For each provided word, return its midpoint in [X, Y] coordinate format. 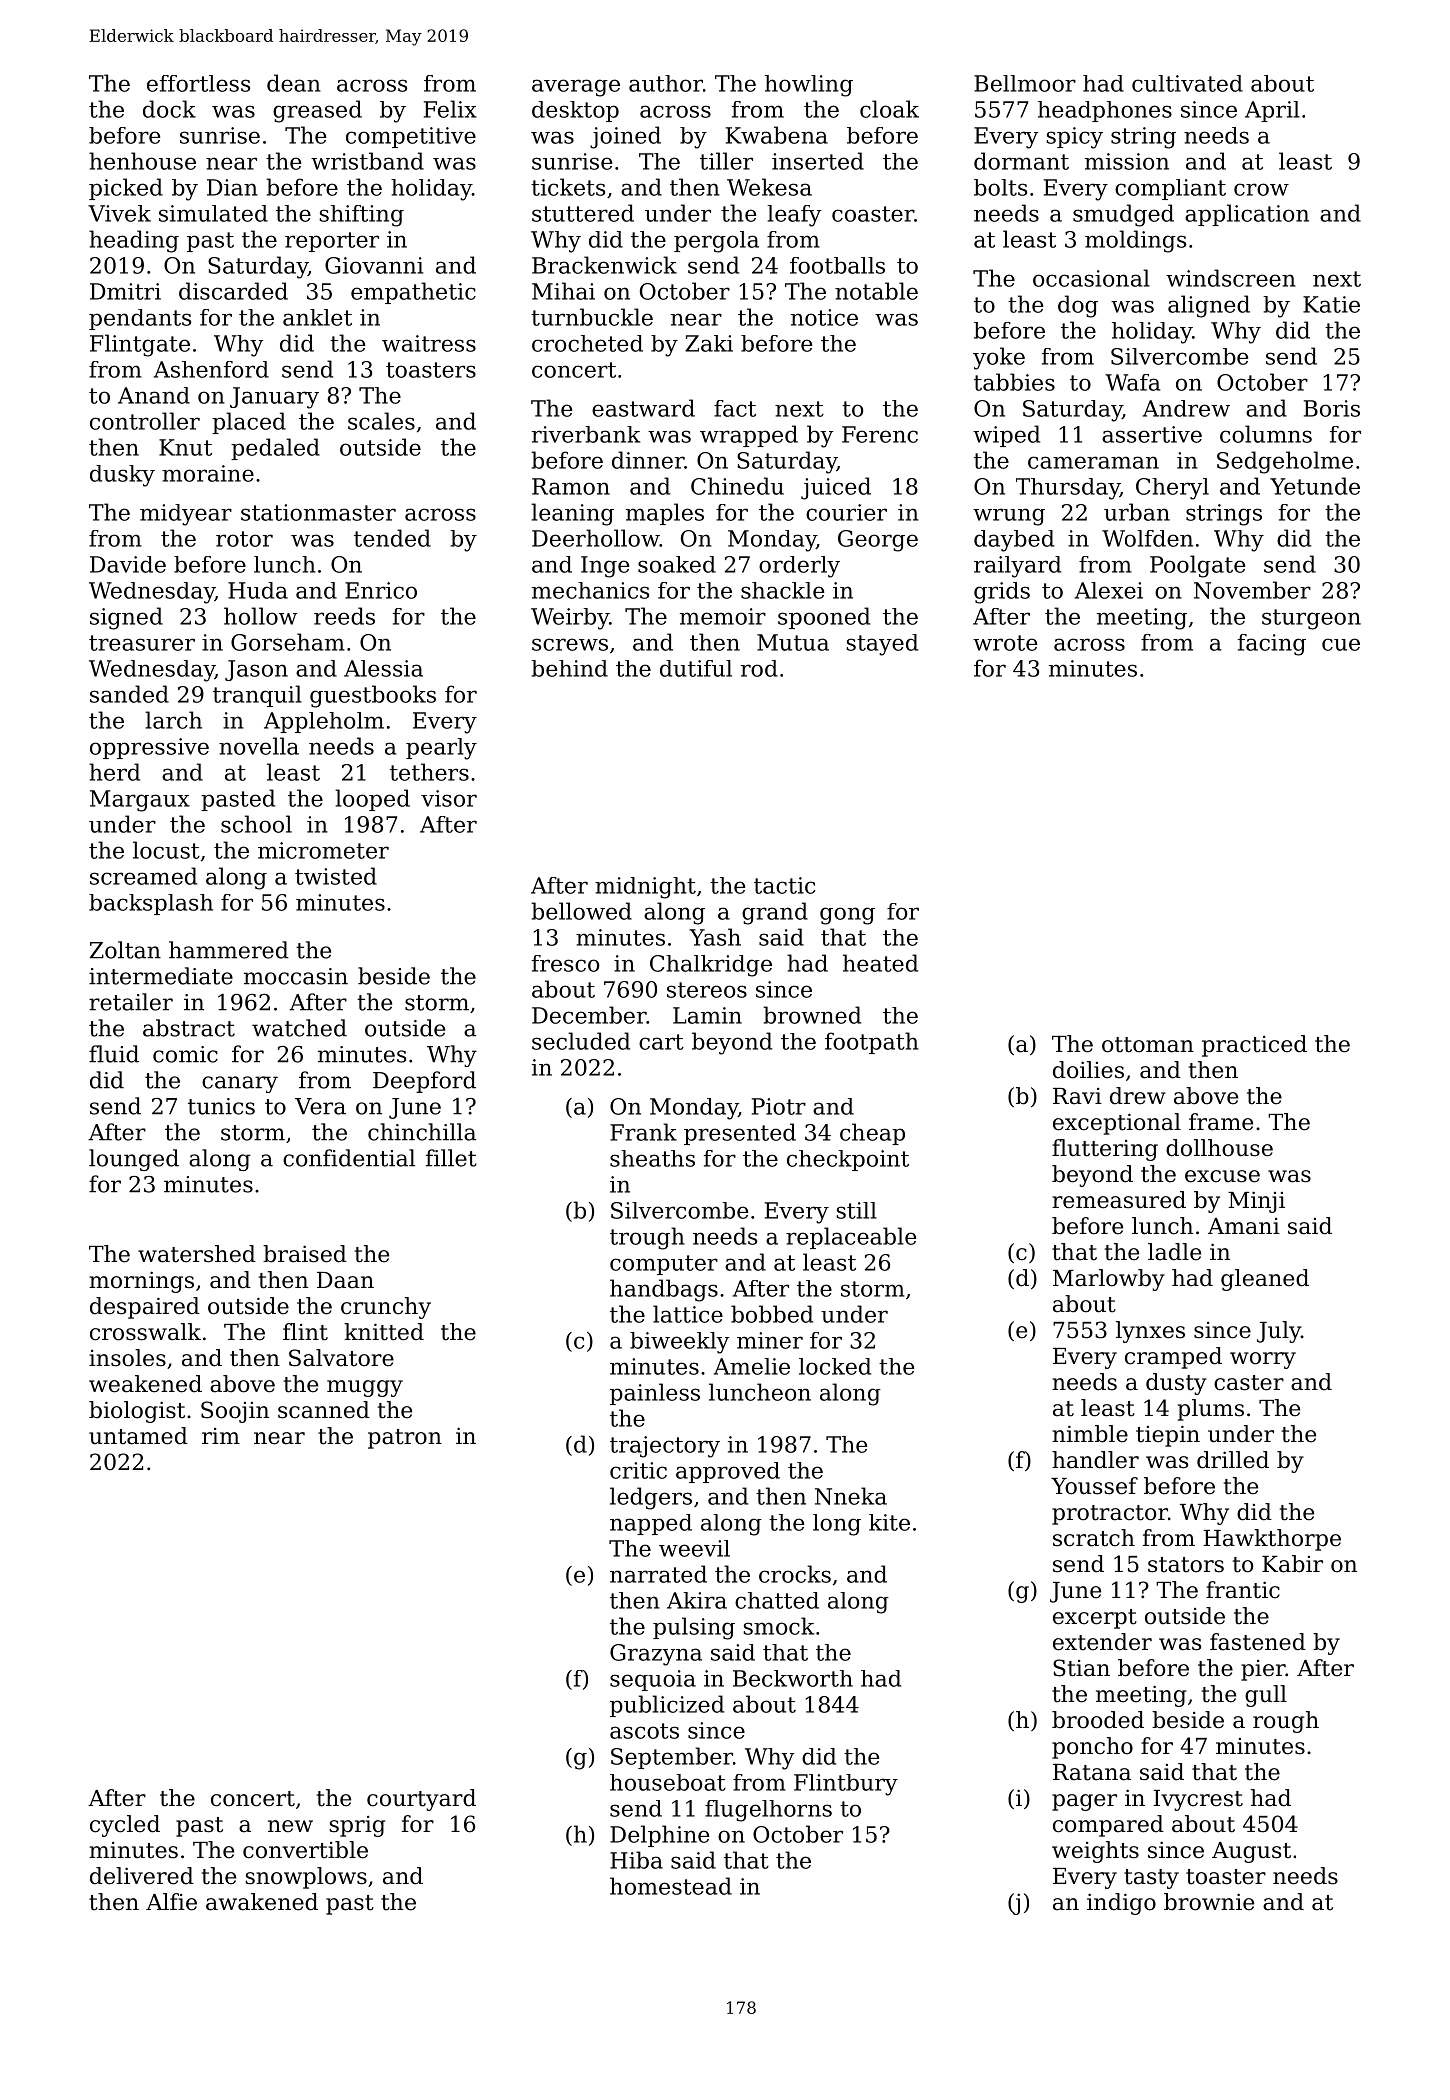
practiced [1254, 1046]
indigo [1121, 1904]
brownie [1209, 1902]
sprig [357, 1826]
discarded [233, 291]
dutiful [696, 668]
